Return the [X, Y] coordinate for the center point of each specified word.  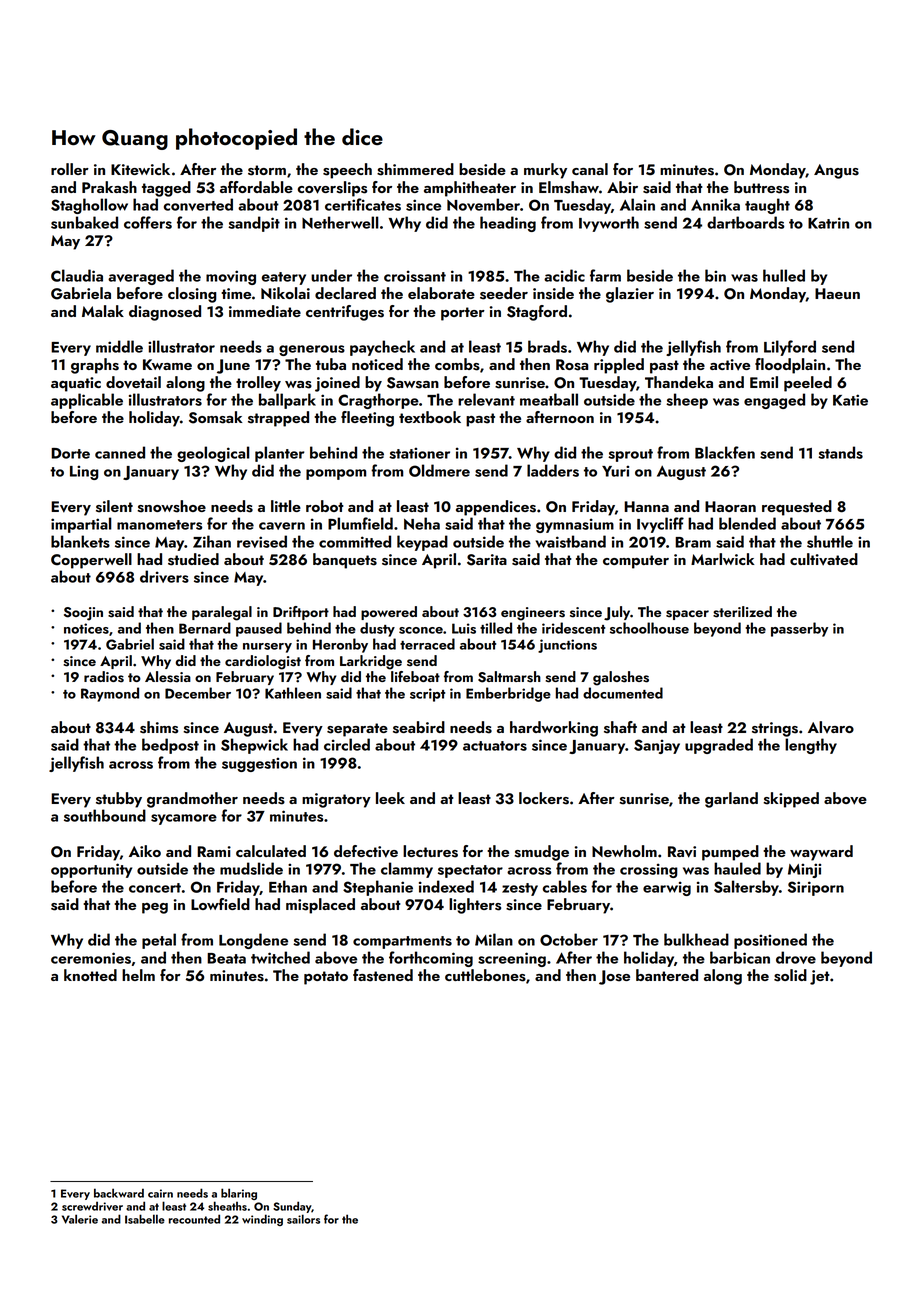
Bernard [205, 628]
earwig [667, 888]
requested [797, 508]
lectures [430, 851]
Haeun [837, 293]
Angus [836, 171]
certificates [363, 204]
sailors [303, 1219]
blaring [239, 1194]
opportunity [91, 870]
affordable [256, 187]
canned [120, 452]
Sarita [487, 560]
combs [457, 364]
